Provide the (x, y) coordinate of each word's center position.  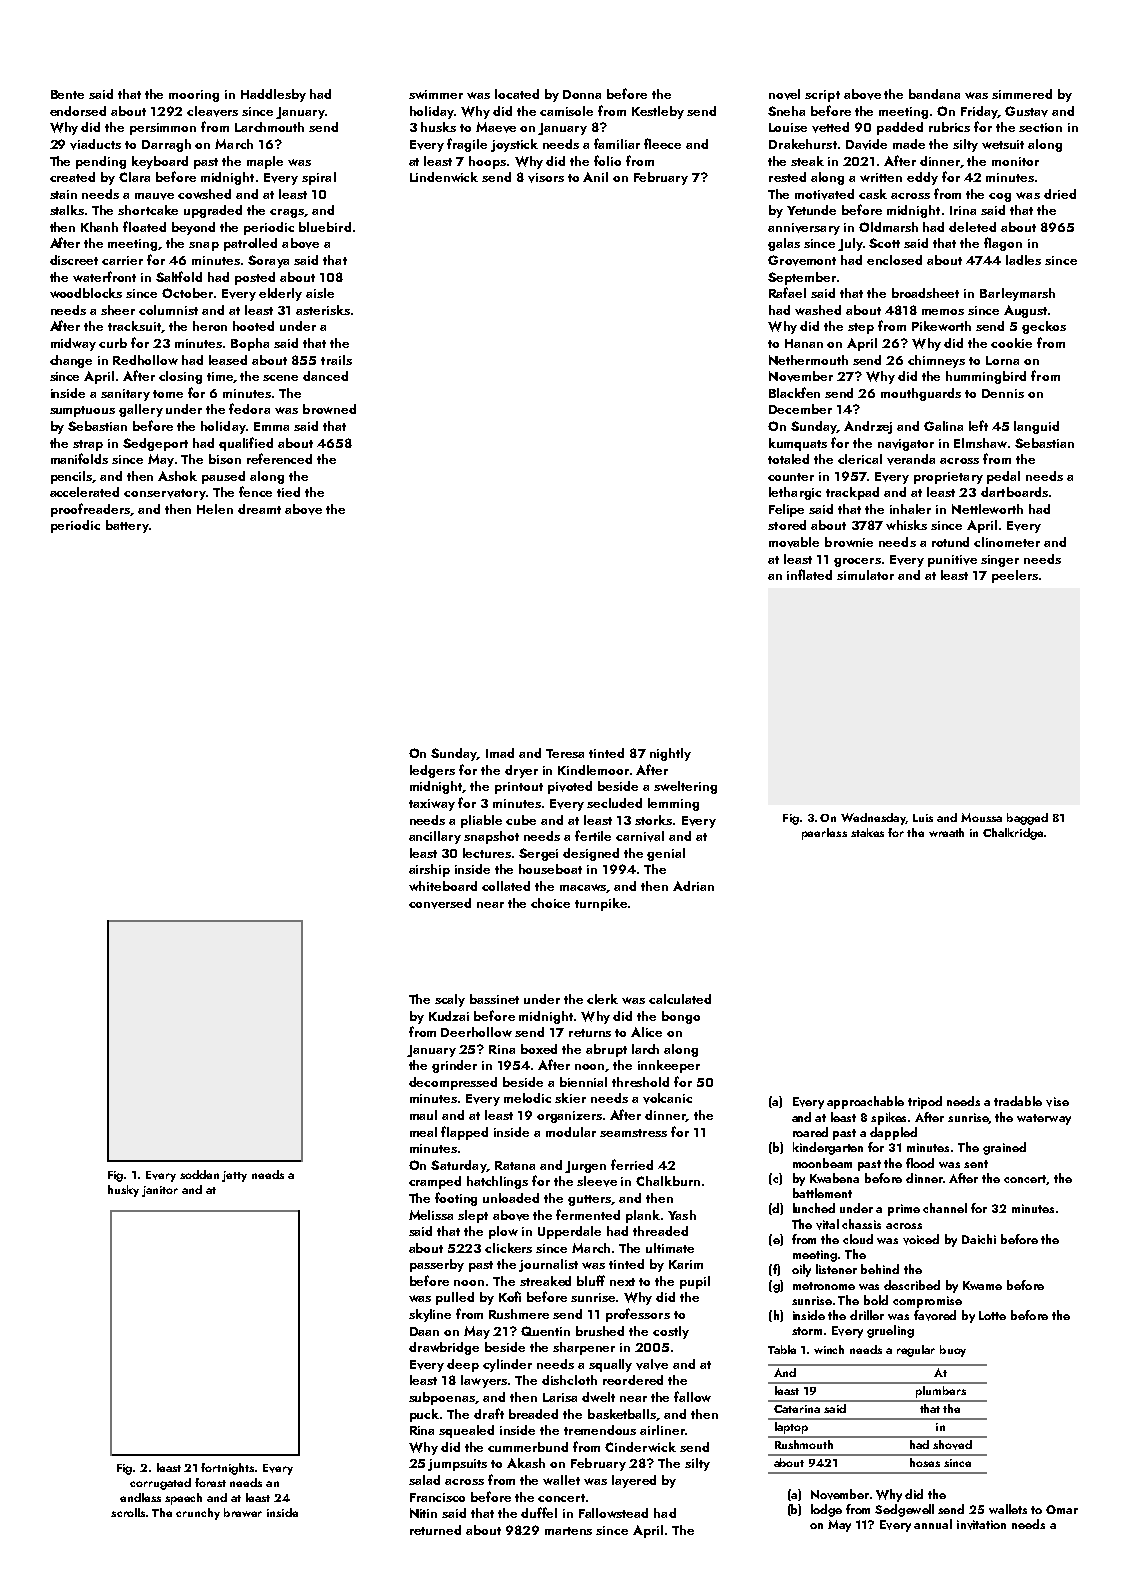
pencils (72, 477)
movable (794, 542)
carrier (122, 260)
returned (435, 1530)
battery (127, 526)
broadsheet (925, 293)
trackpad (852, 493)
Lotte (992, 1315)
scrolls (128, 1512)
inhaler (910, 509)
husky (123, 1191)
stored (787, 525)
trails (336, 360)
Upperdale (569, 1232)
